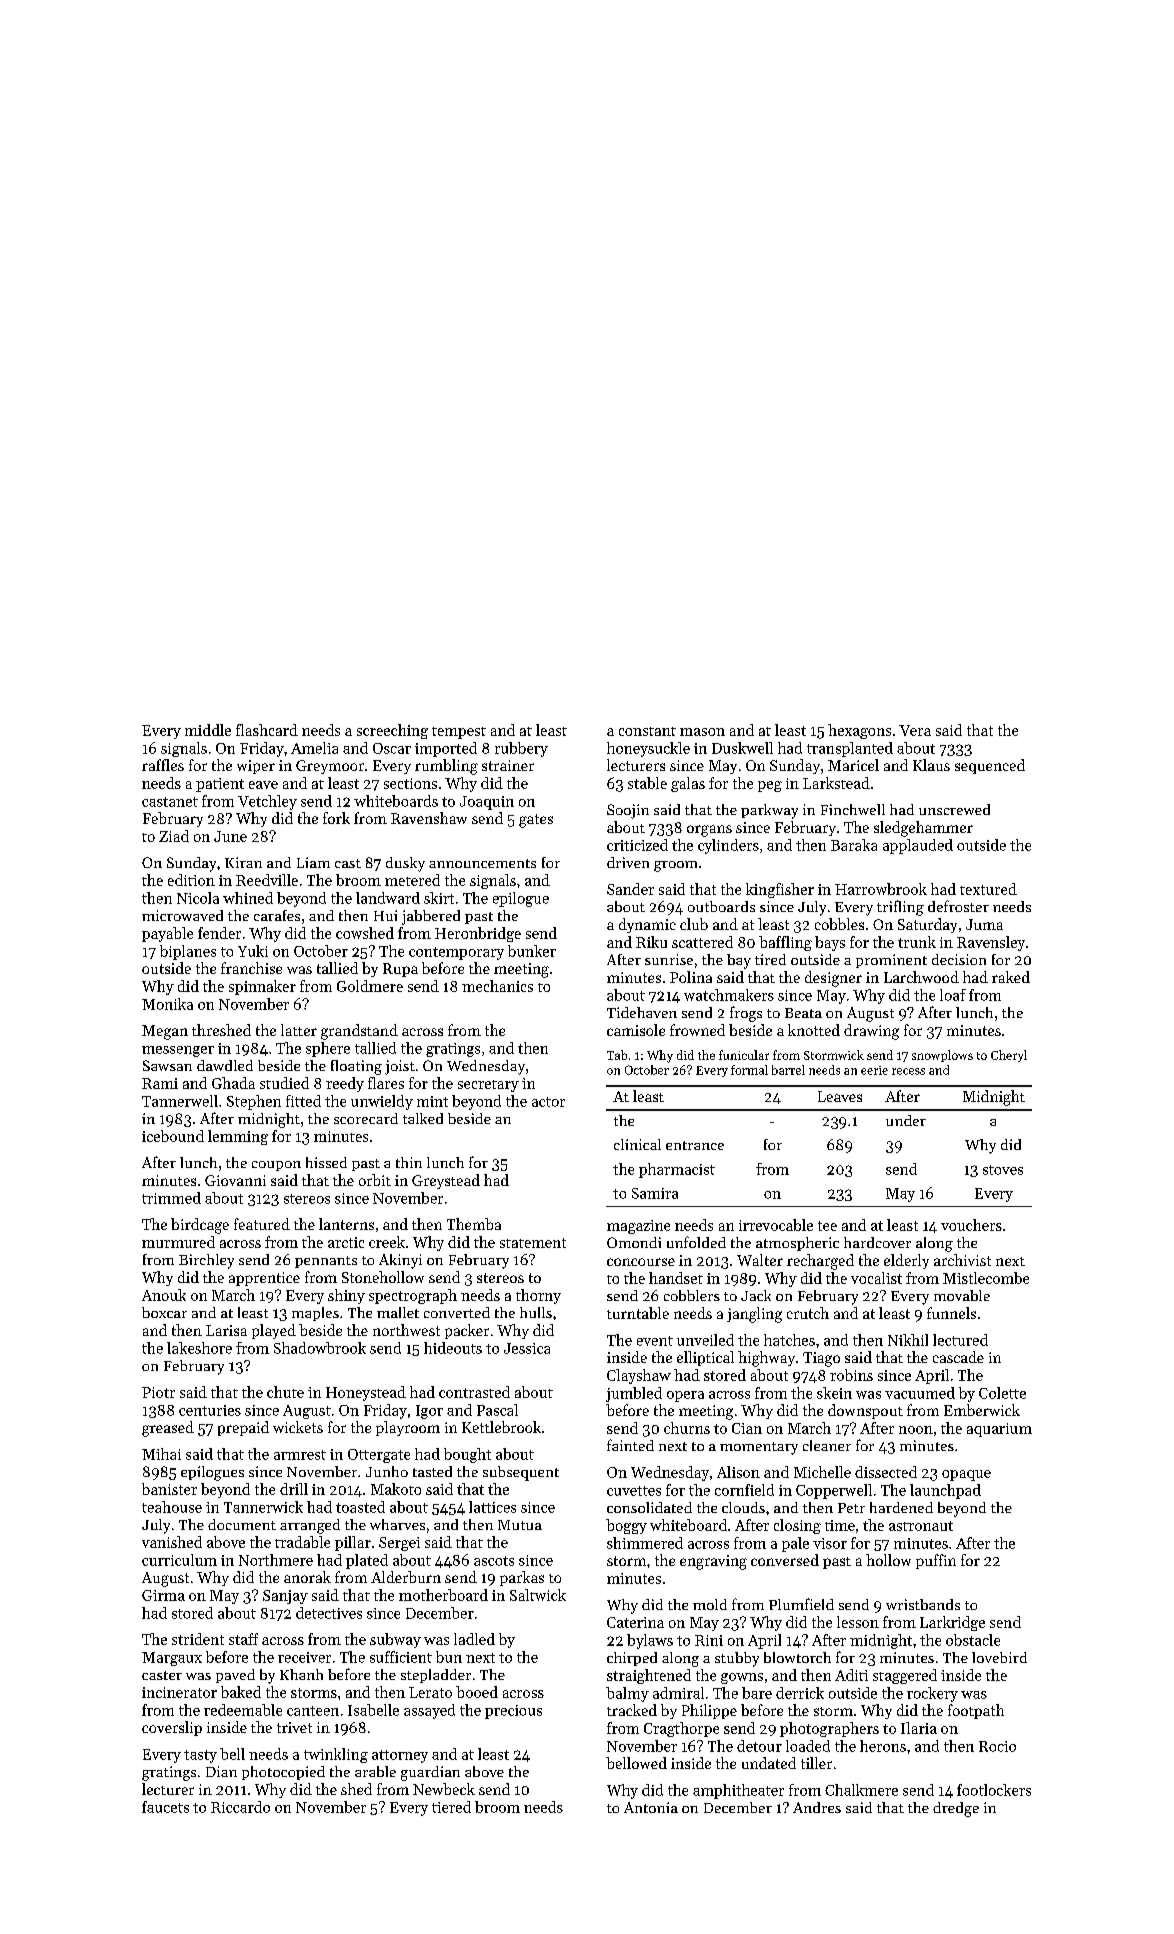 The height and width of the document is (1934, 1174). I want to click on maples, so click(315, 1314).
